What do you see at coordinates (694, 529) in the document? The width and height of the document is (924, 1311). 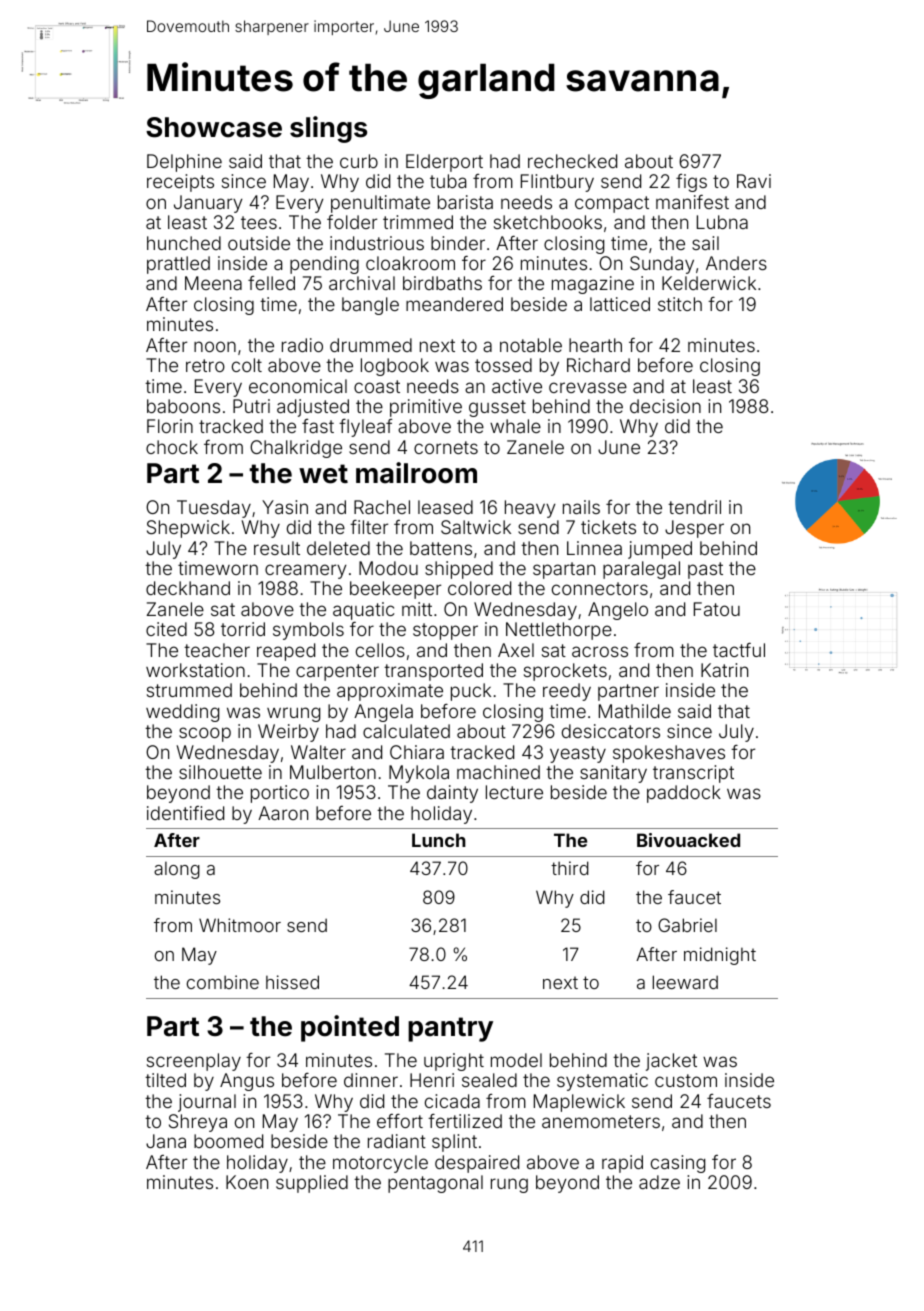 I see `Jesper` at bounding box center [694, 529].
